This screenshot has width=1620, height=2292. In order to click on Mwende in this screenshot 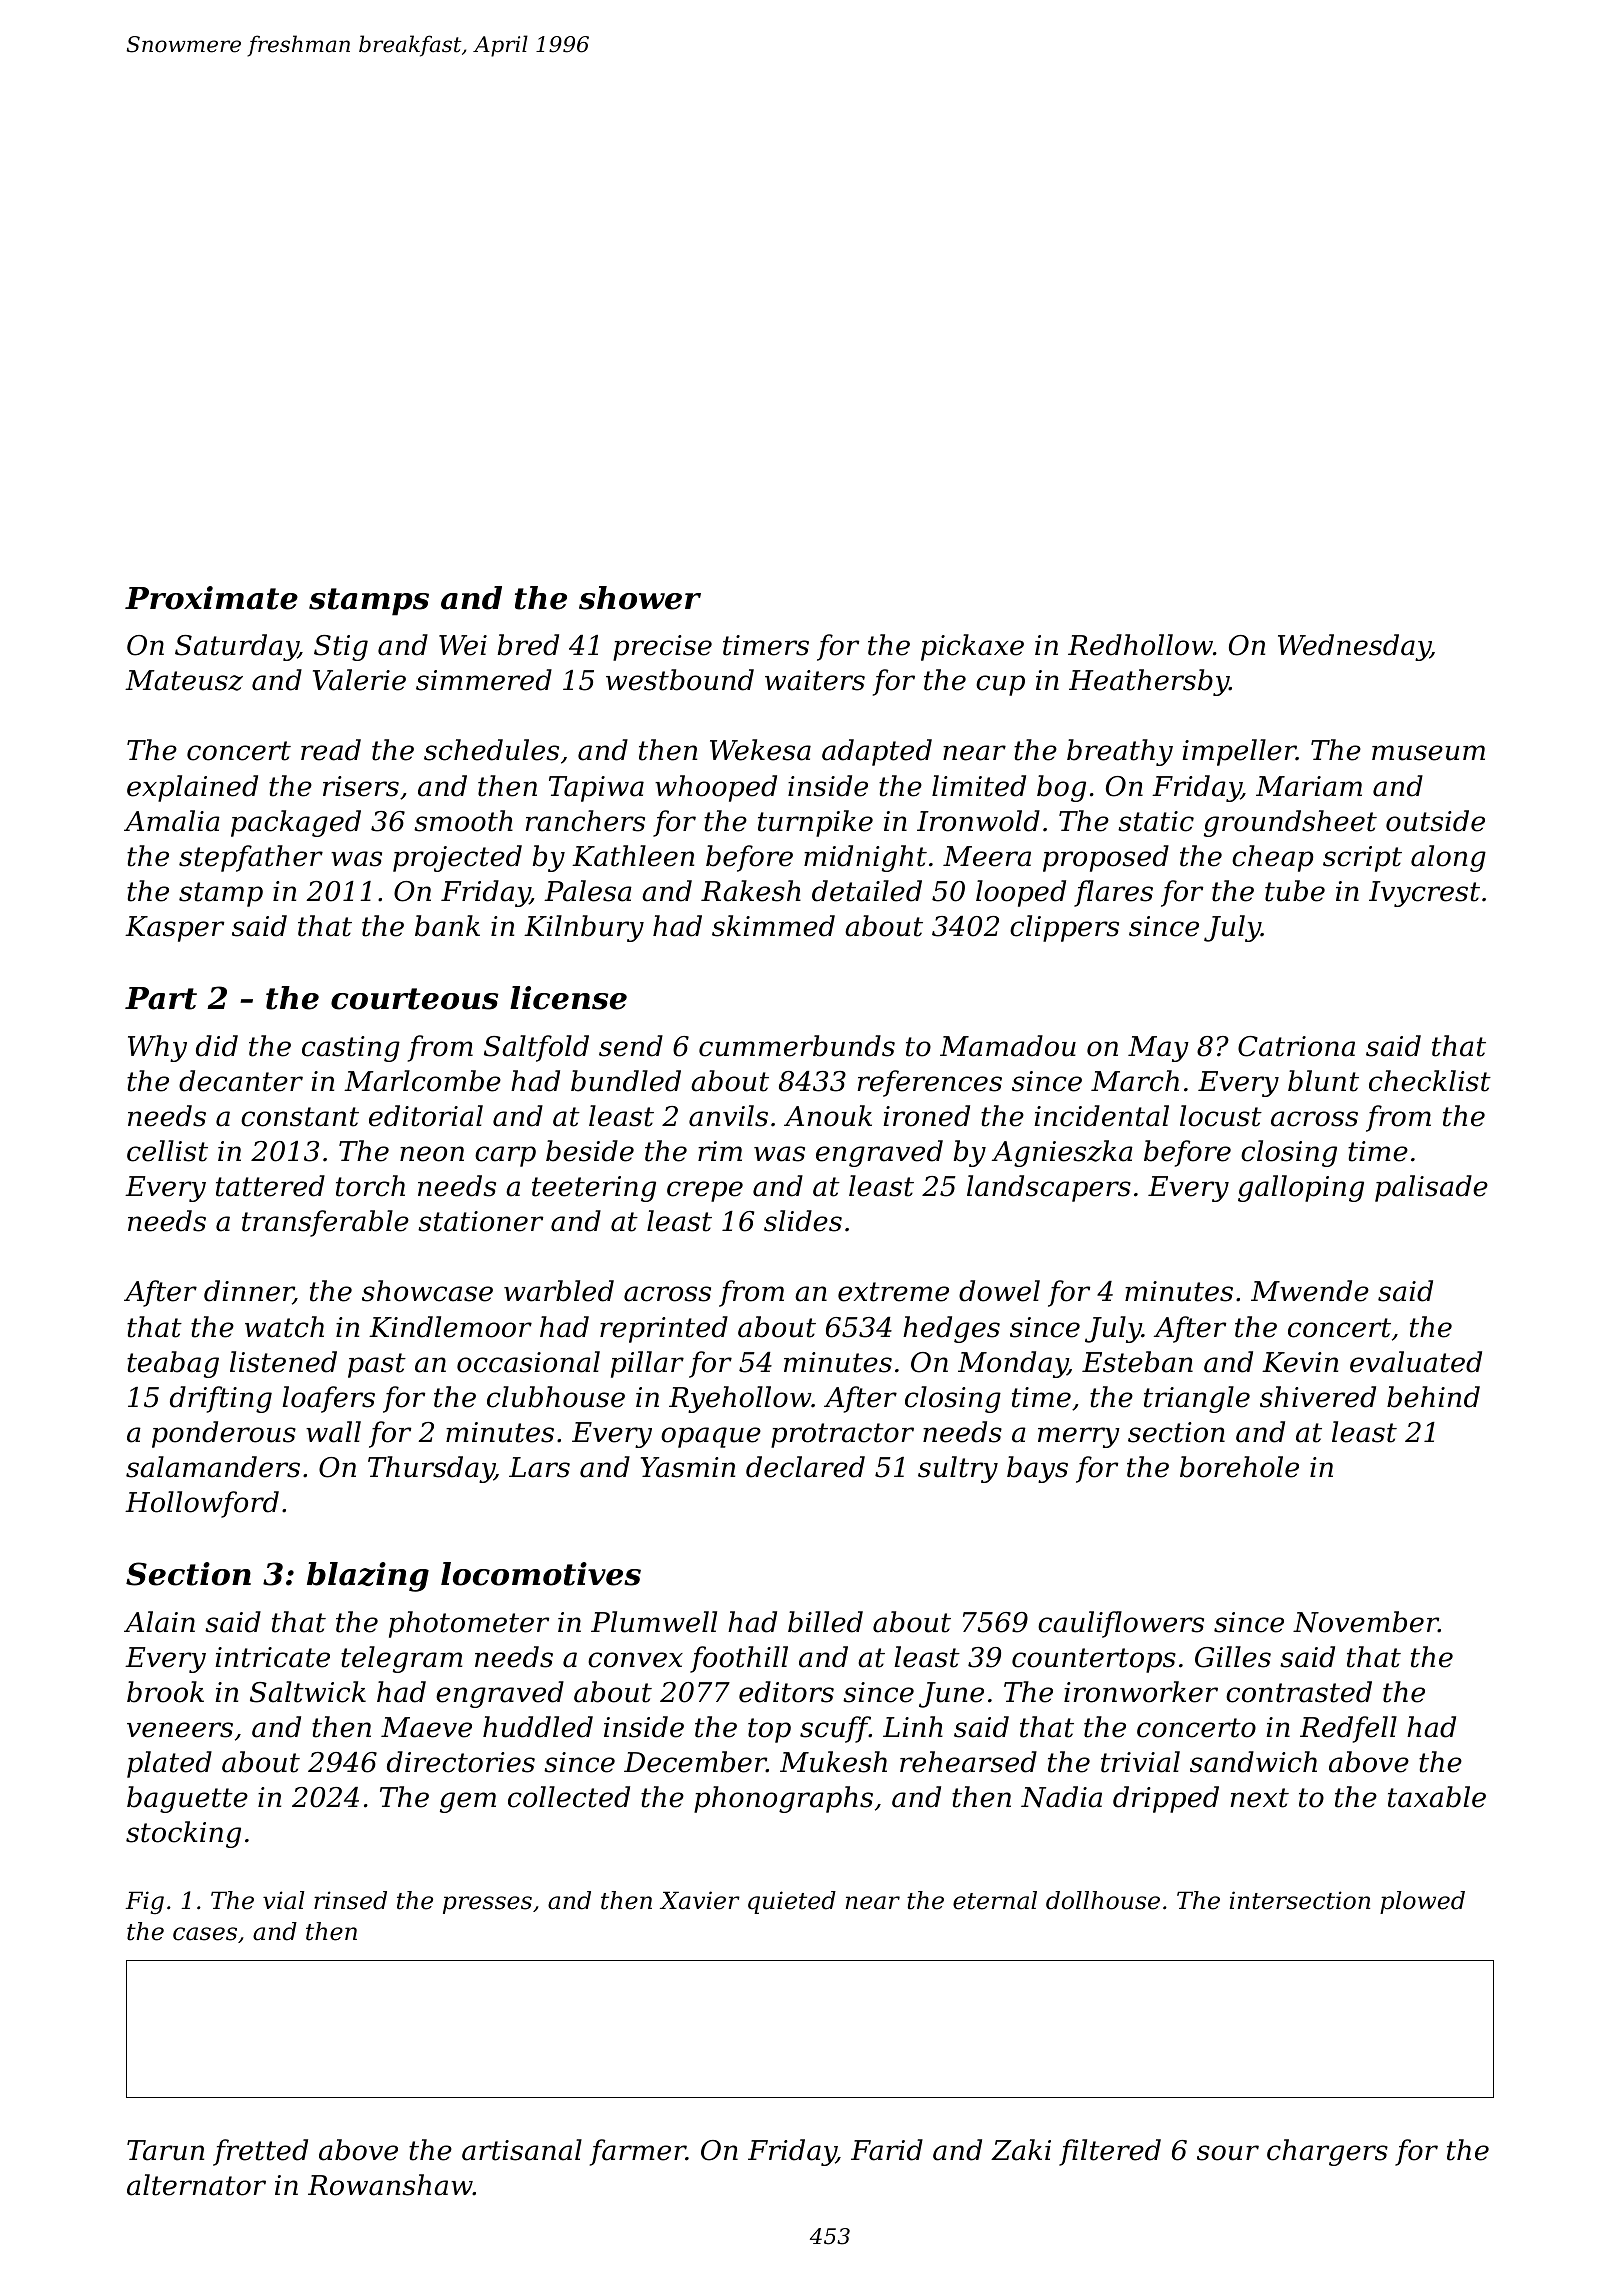, I will do `click(1310, 1291)`.
